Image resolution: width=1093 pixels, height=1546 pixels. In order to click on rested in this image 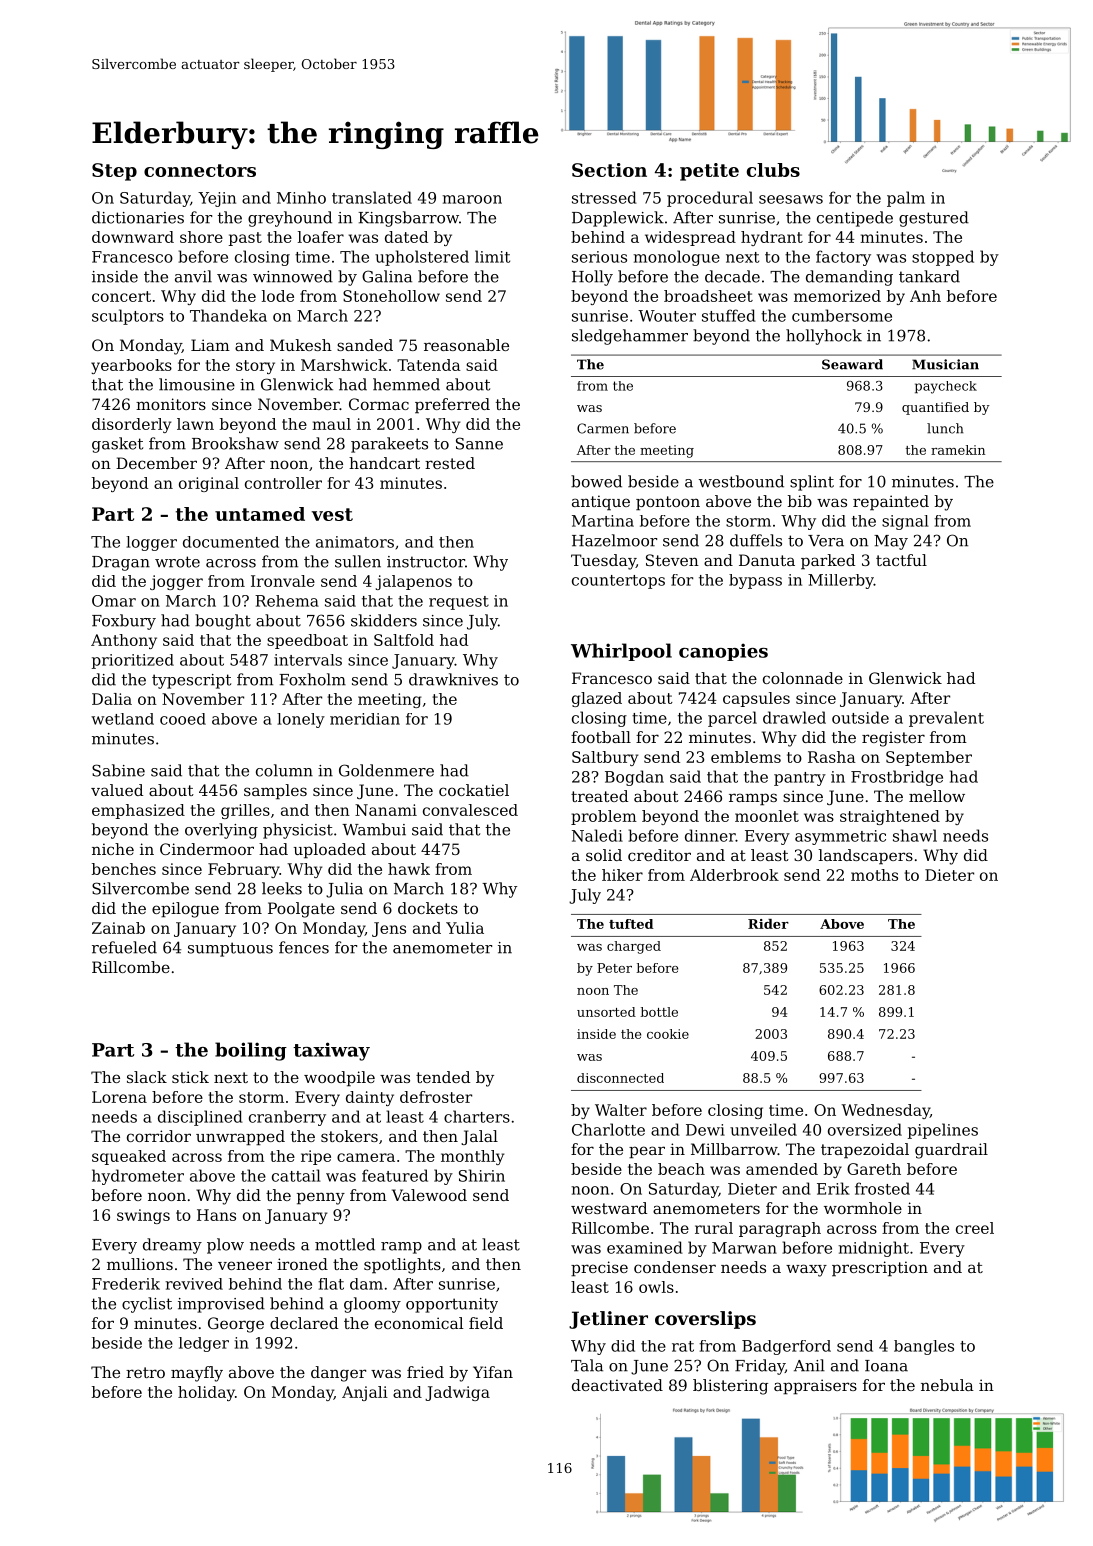, I will do `click(450, 463)`.
